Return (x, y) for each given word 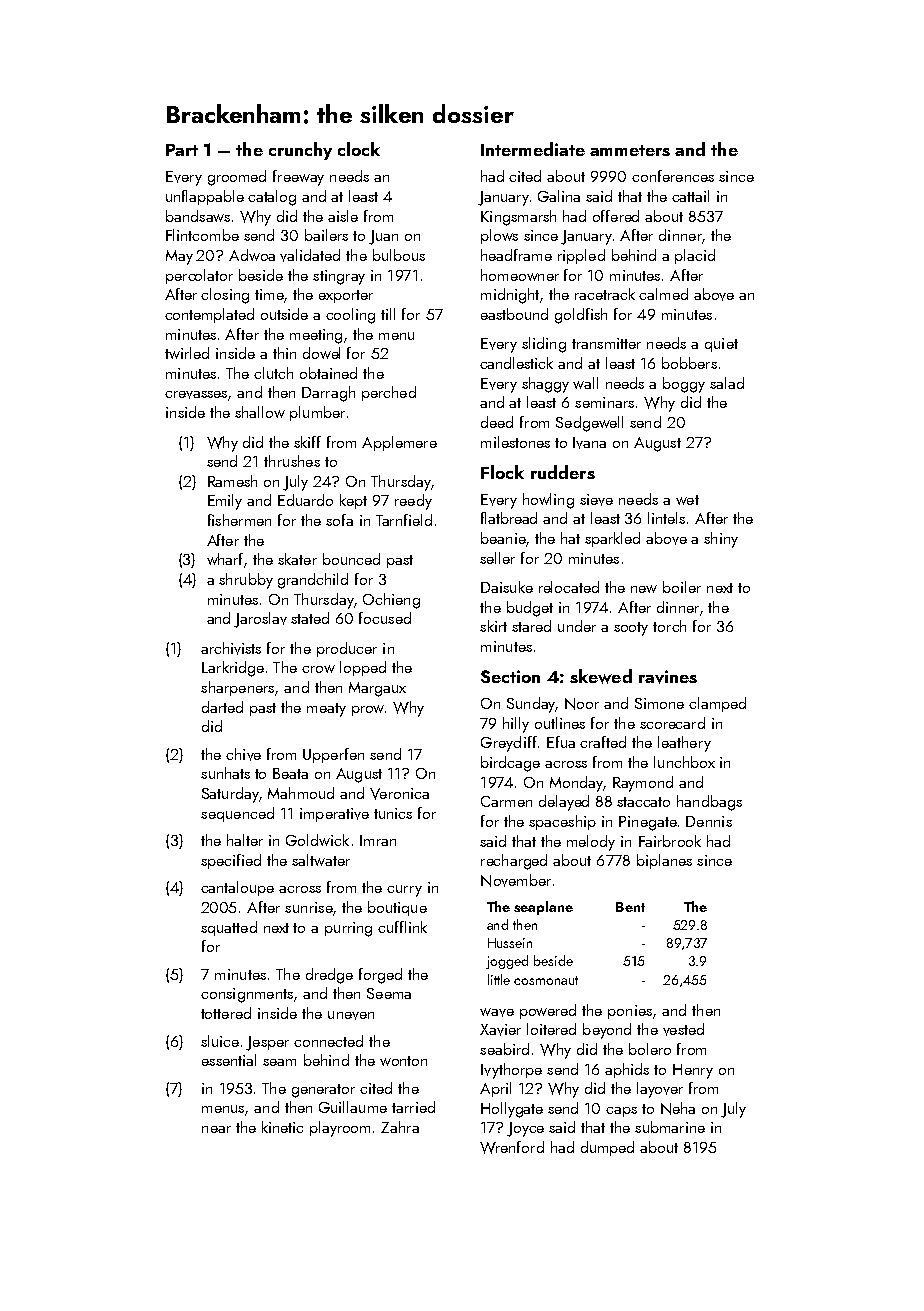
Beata (290, 773)
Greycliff (509, 744)
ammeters (630, 150)
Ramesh (232, 481)
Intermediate (533, 149)
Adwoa (252, 255)
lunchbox (684, 762)
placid (695, 256)
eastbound (514, 314)
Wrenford (512, 1147)
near (216, 1129)
